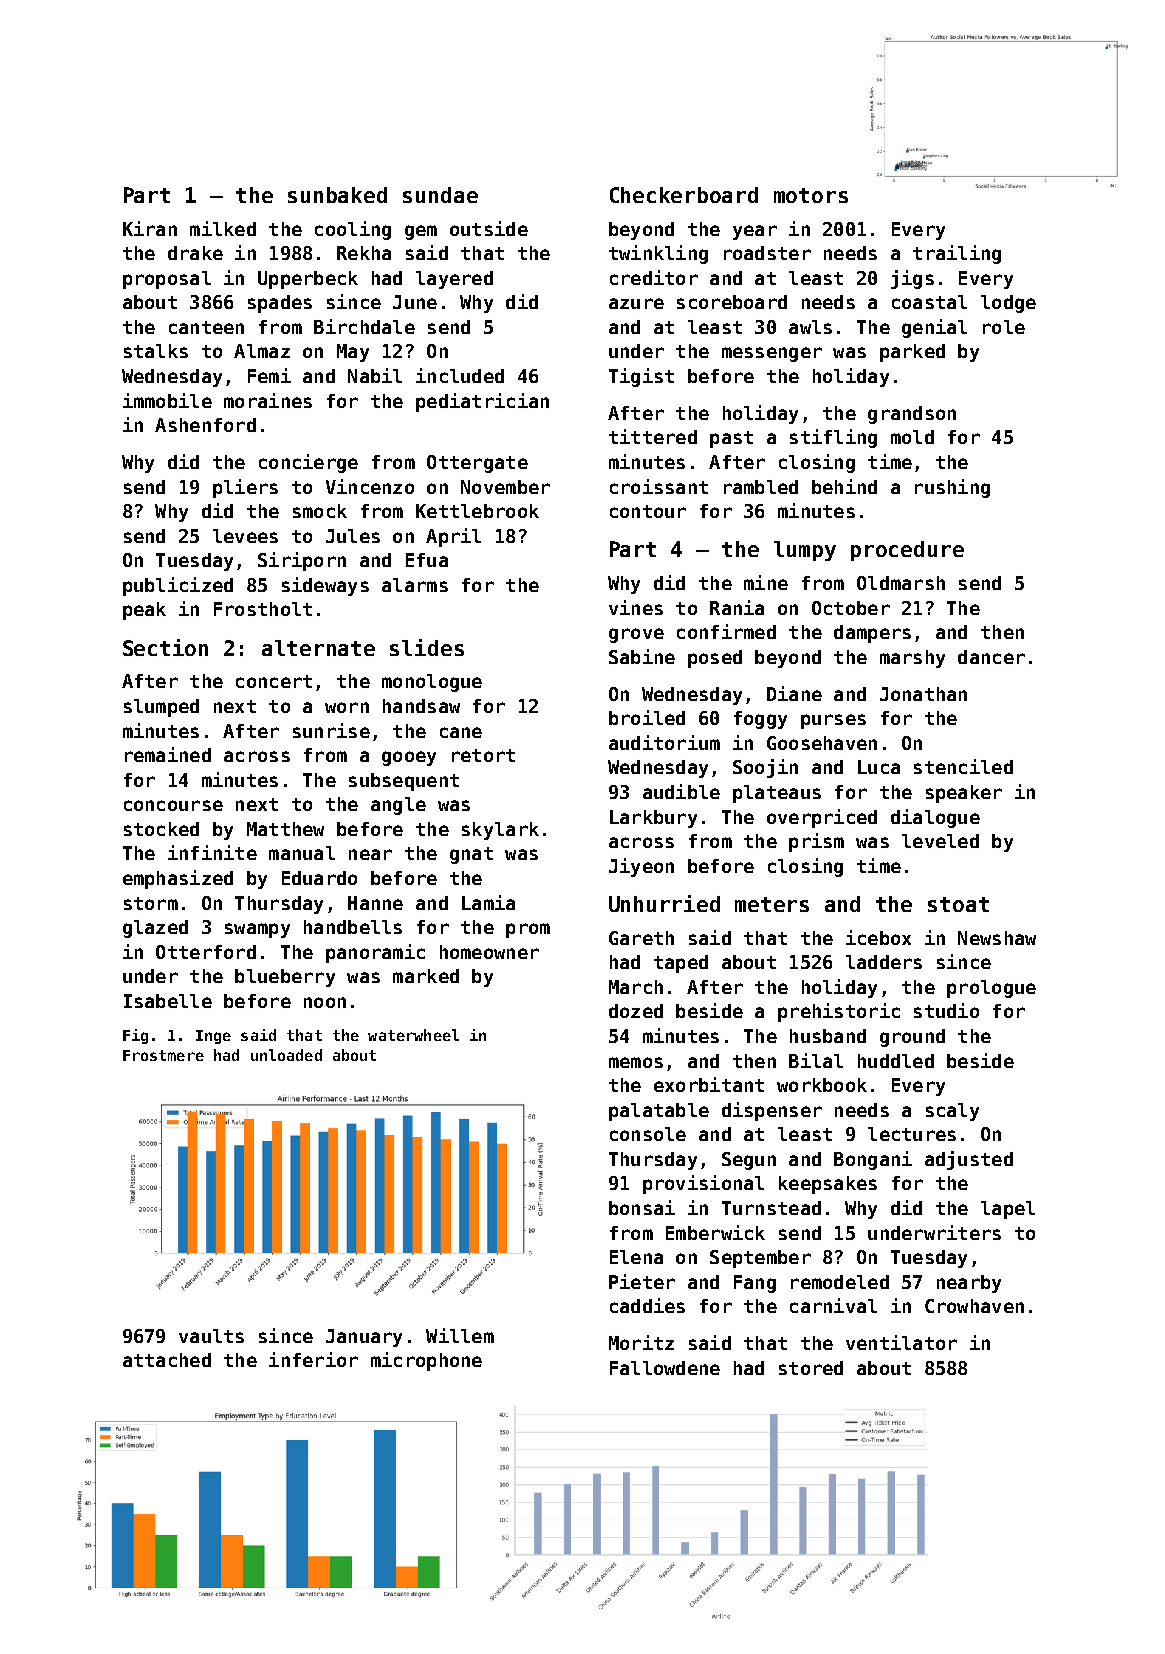  Describe the element at coordinates (991, 989) in the document. I see `prologue` at that location.
